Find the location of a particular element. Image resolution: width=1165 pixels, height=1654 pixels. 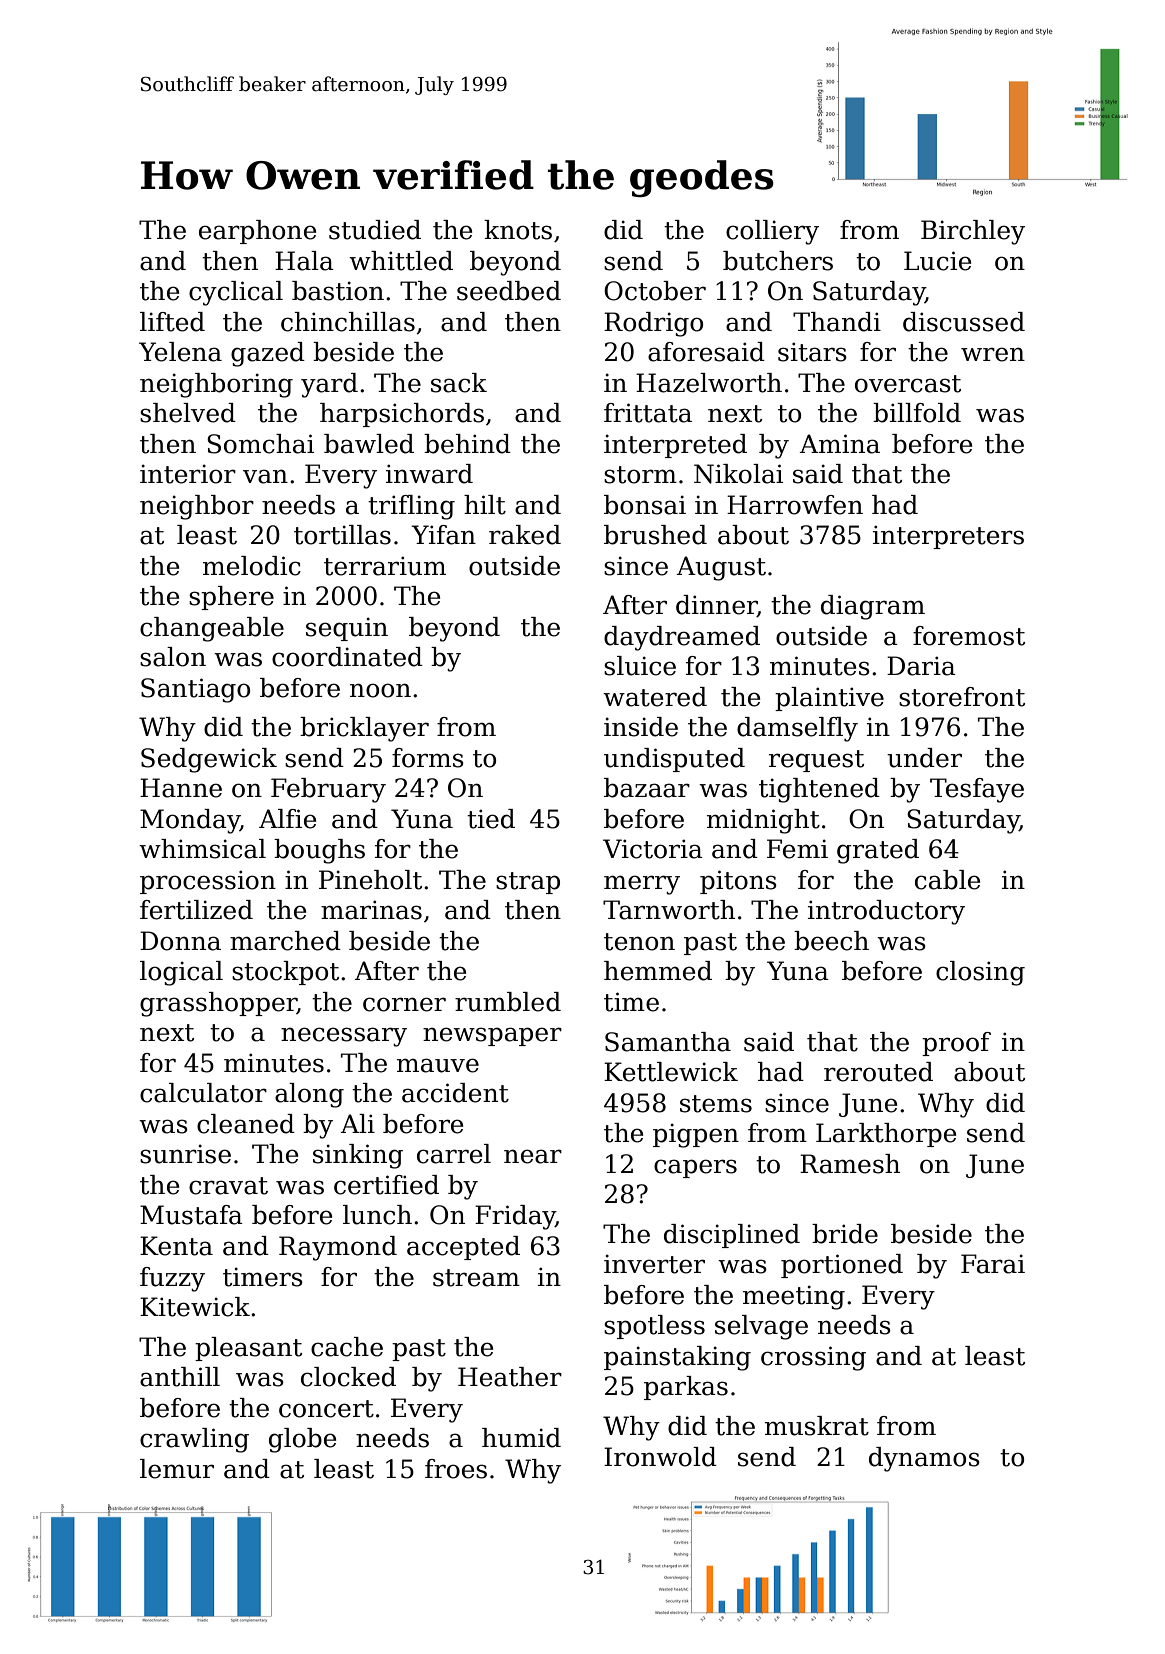

lemur is located at coordinates (177, 1469).
